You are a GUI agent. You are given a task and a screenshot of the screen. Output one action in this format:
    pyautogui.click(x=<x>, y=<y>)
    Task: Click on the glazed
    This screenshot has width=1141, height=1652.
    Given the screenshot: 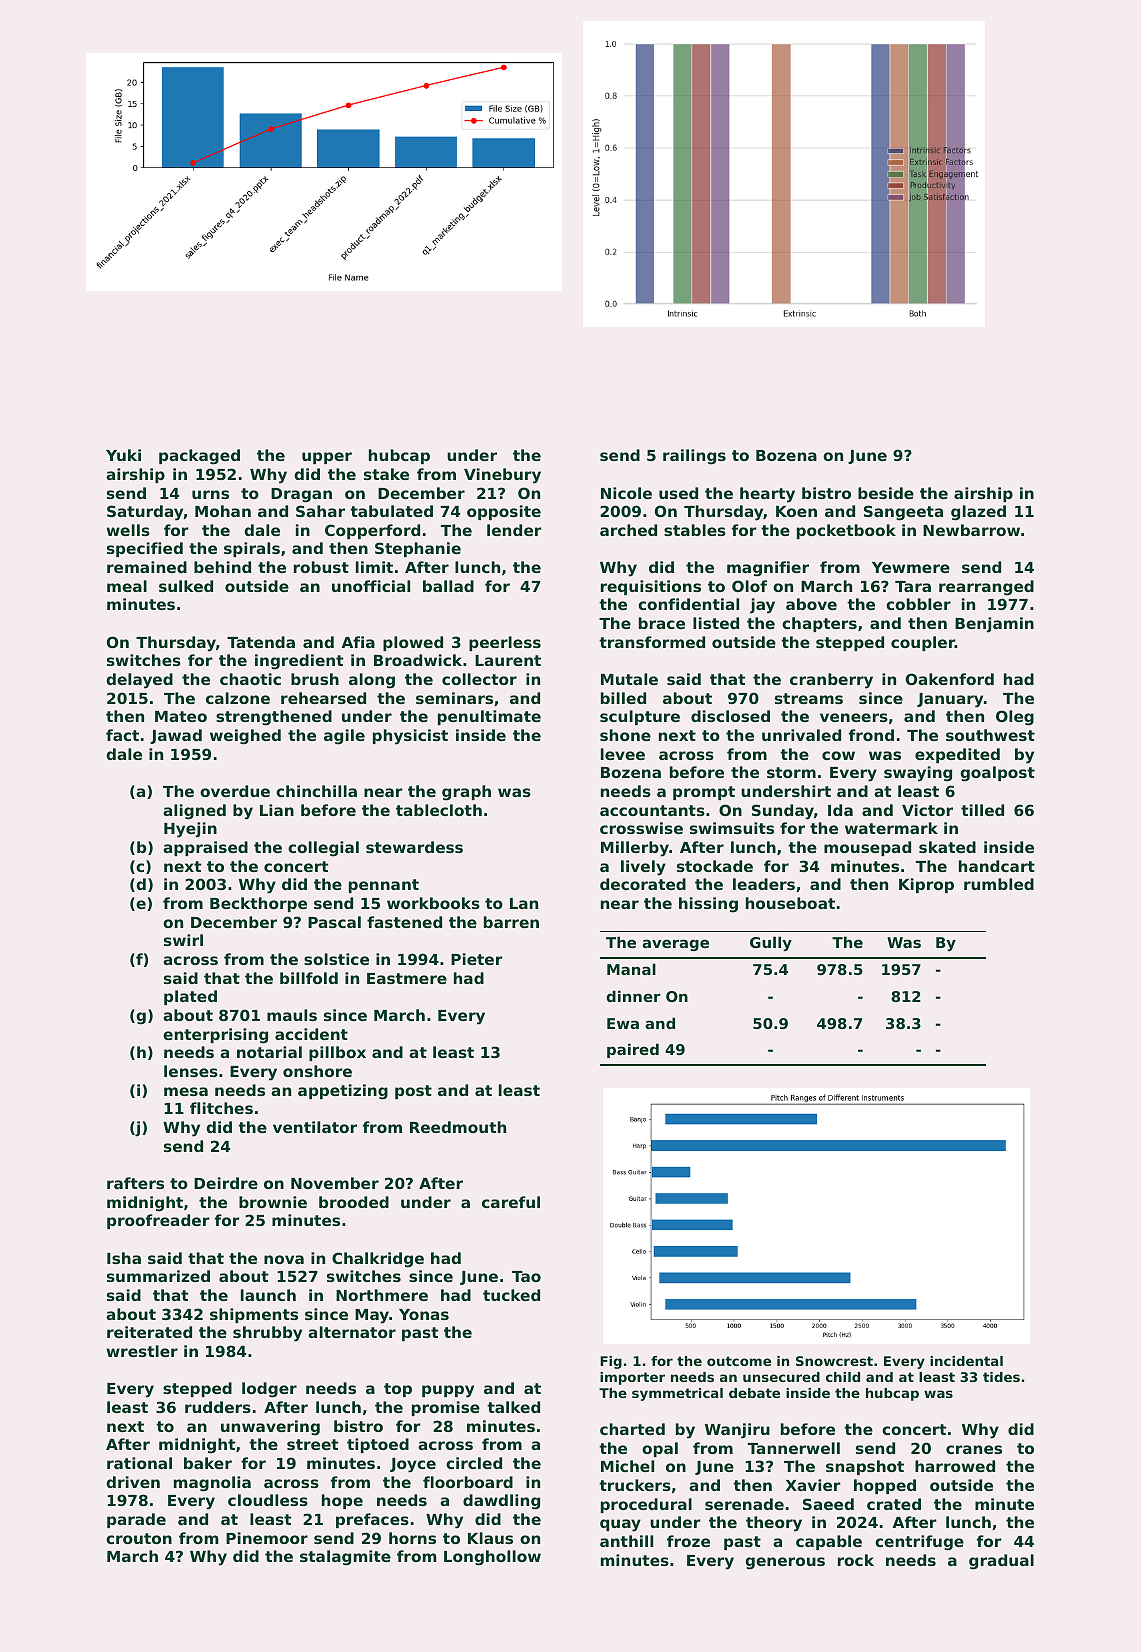 What is the action you would take?
    pyautogui.click(x=978, y=513)
